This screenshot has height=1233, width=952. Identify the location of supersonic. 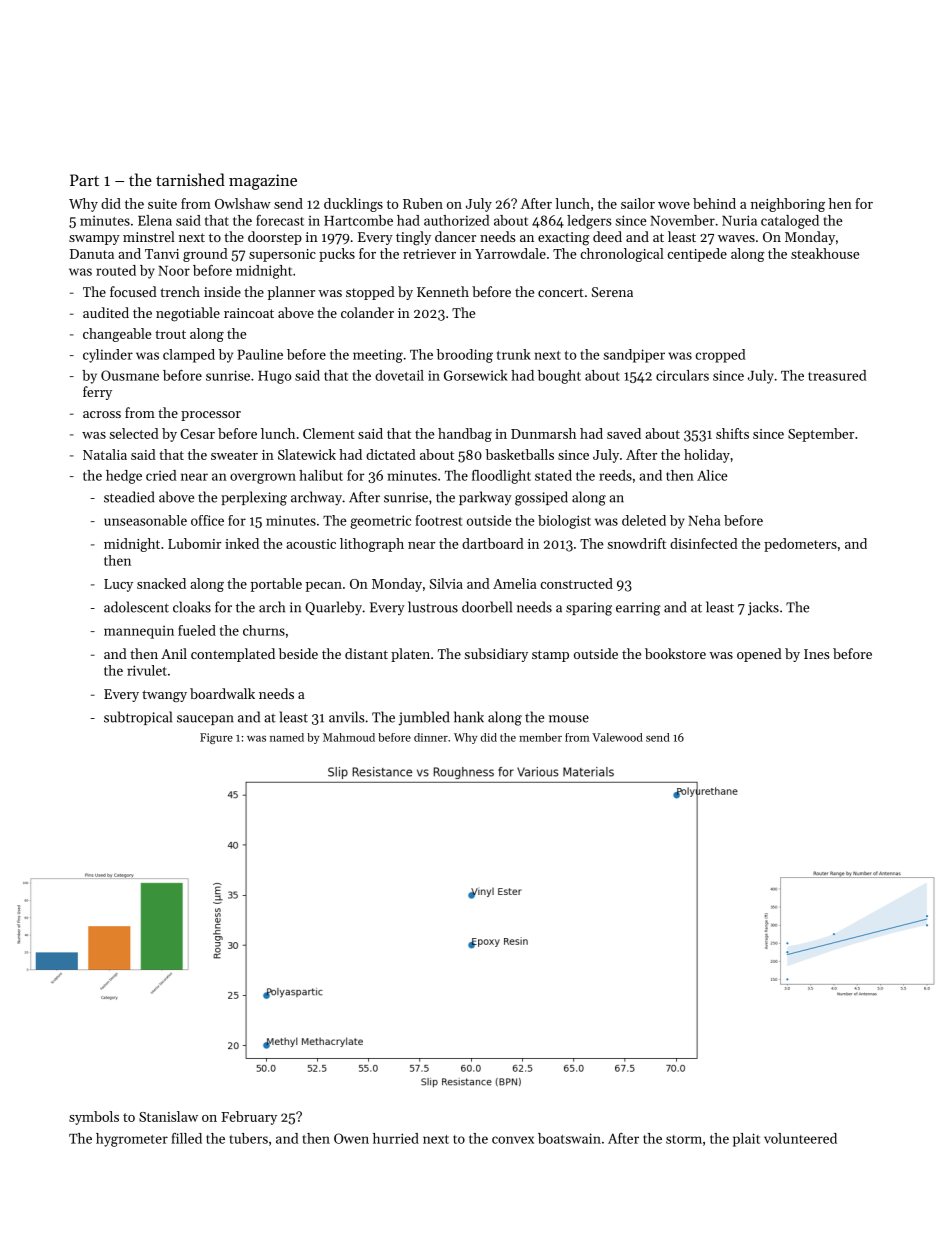
(282, 255).
